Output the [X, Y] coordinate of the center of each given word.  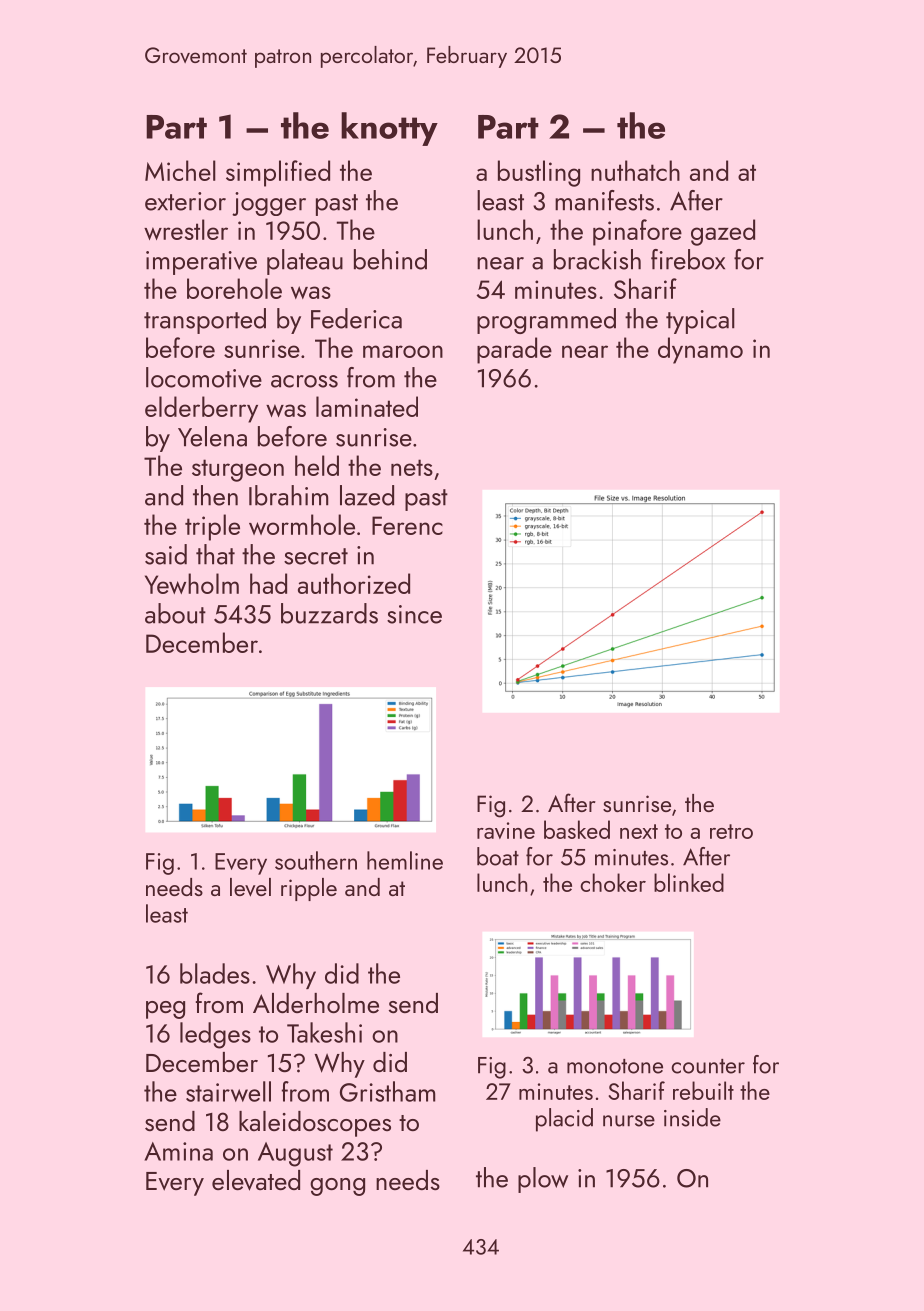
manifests [604, 200]
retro [731, 831]
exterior [185, 201]
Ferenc [407, 525]
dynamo [700, 350]
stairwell [228, 1091]
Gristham [387, 1091]
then [215, 495]
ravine [506, 830]
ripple [309, 889]
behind [390, 259]
